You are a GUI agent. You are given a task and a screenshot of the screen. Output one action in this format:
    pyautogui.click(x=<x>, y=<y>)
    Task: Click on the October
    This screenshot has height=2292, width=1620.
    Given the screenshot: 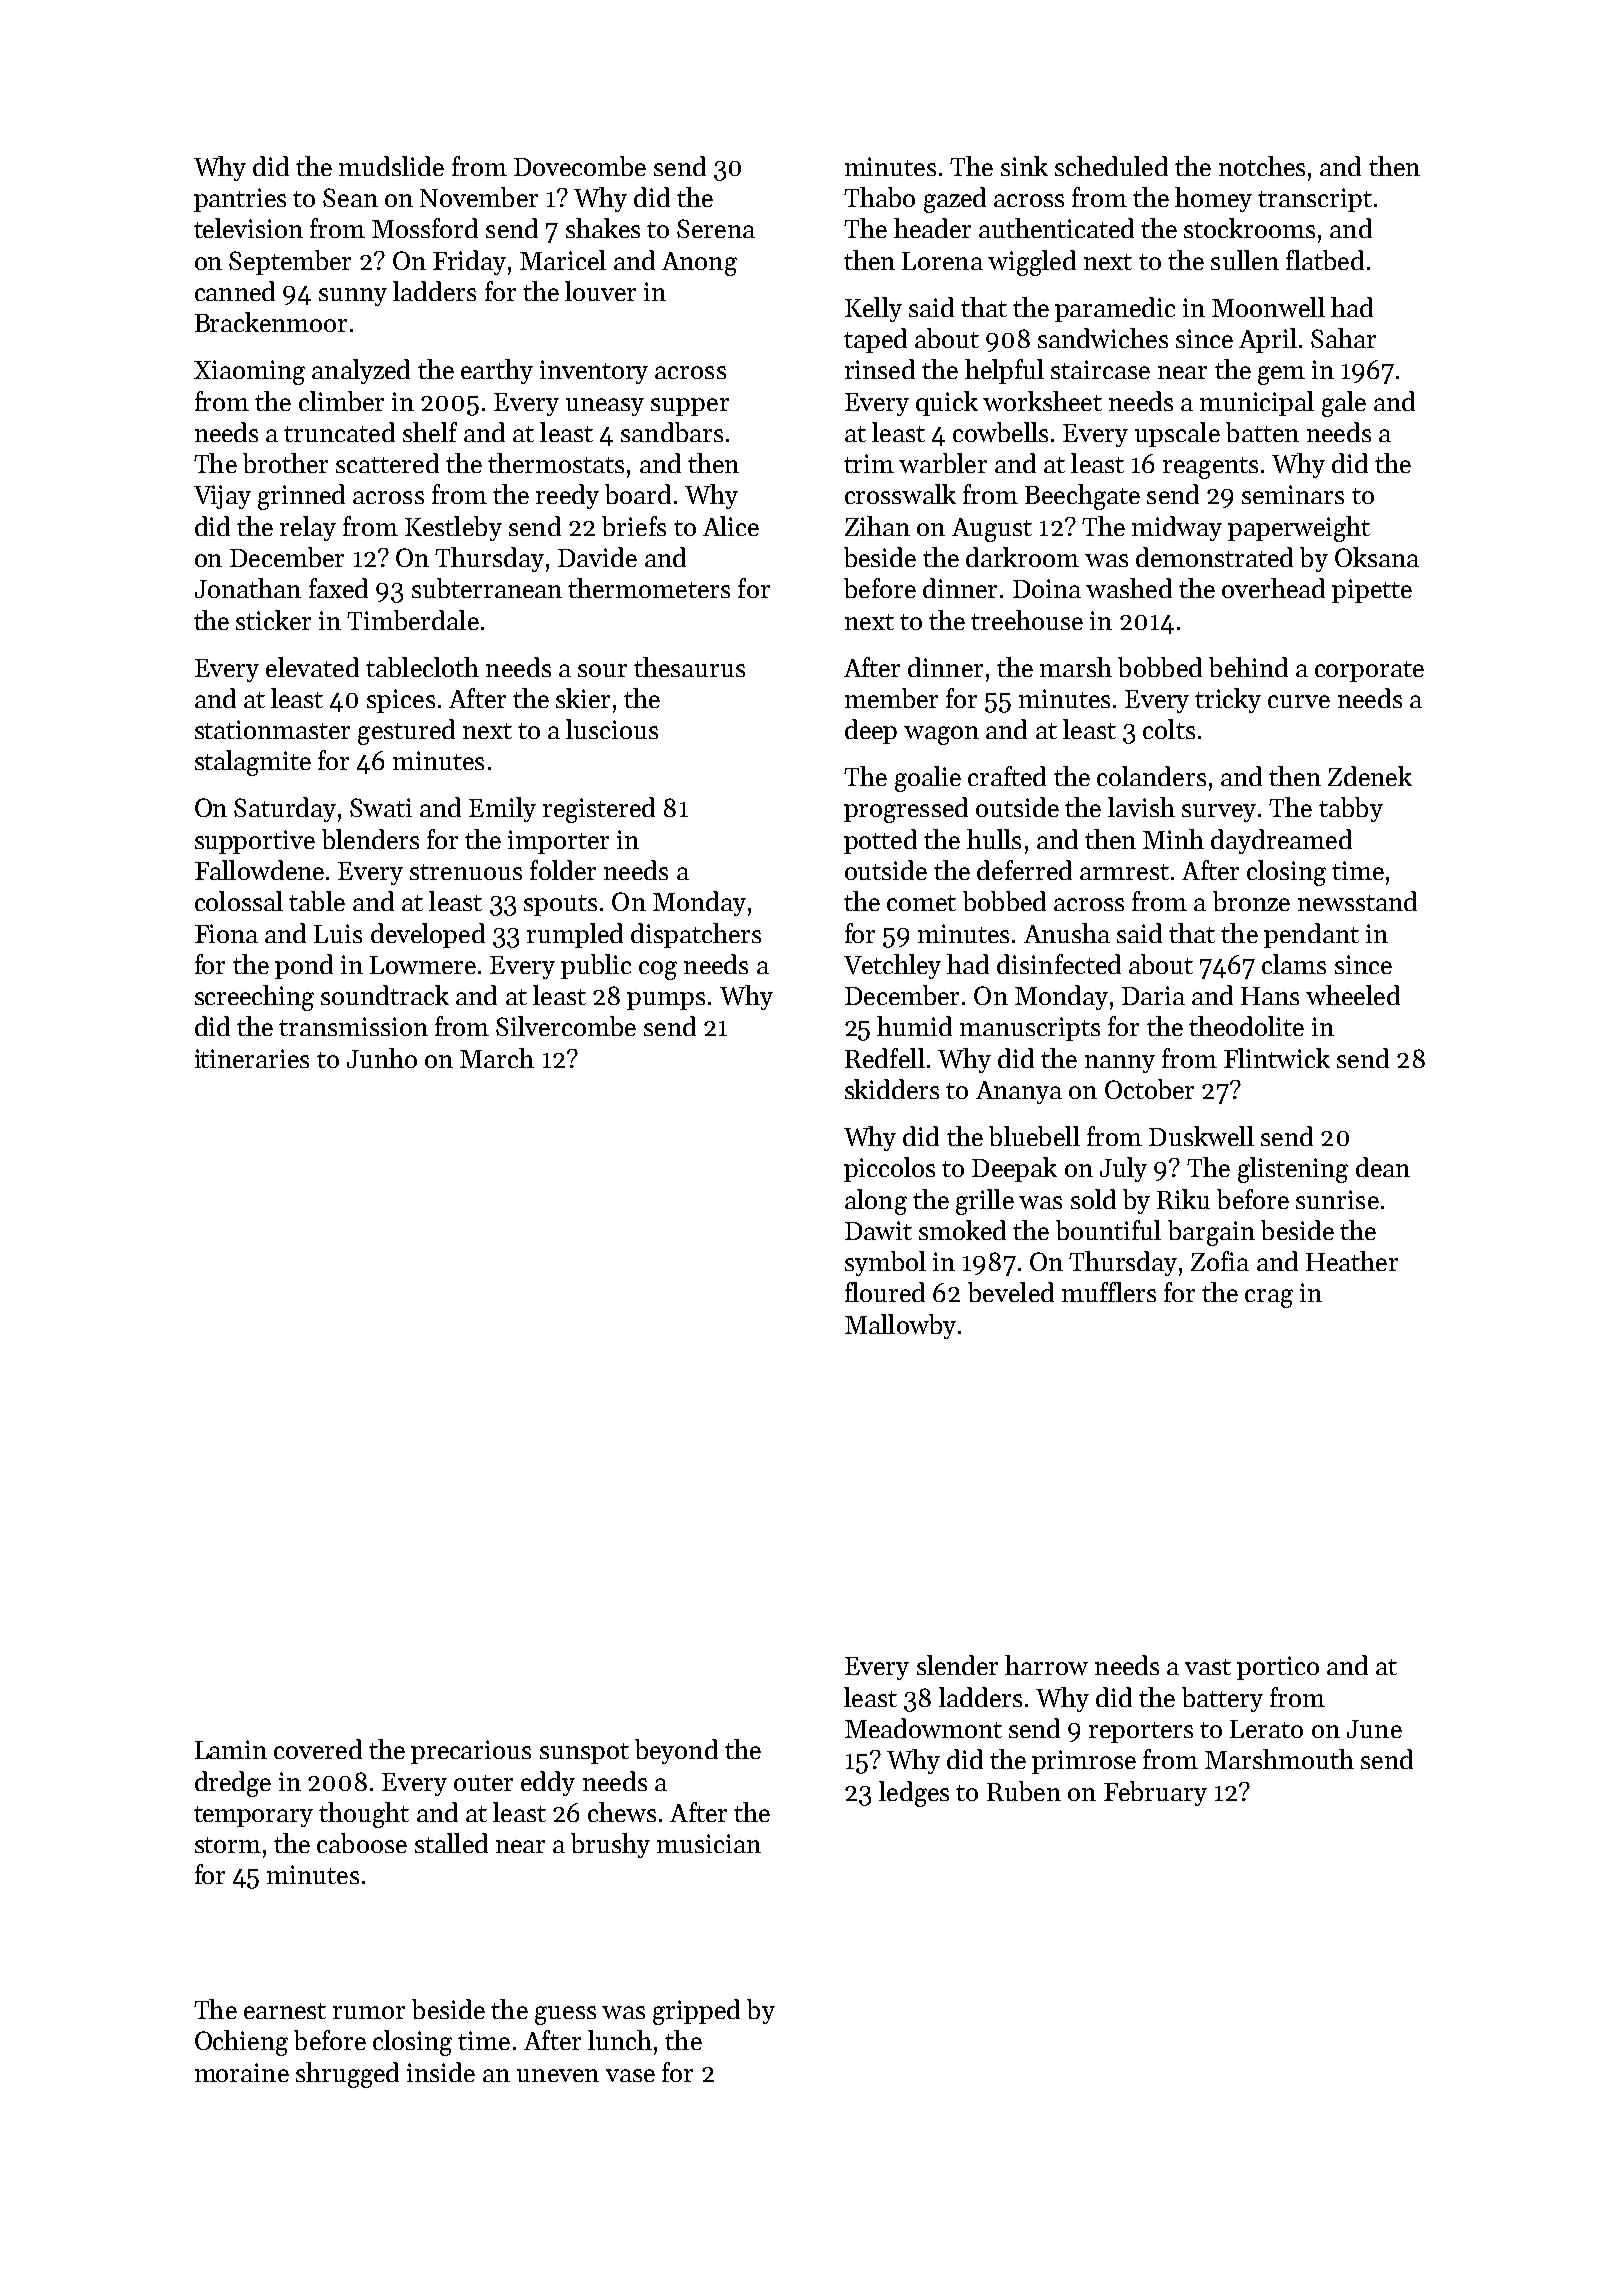 What is the action you would take?
    pyautogui.click(x=1149, y=1089)
